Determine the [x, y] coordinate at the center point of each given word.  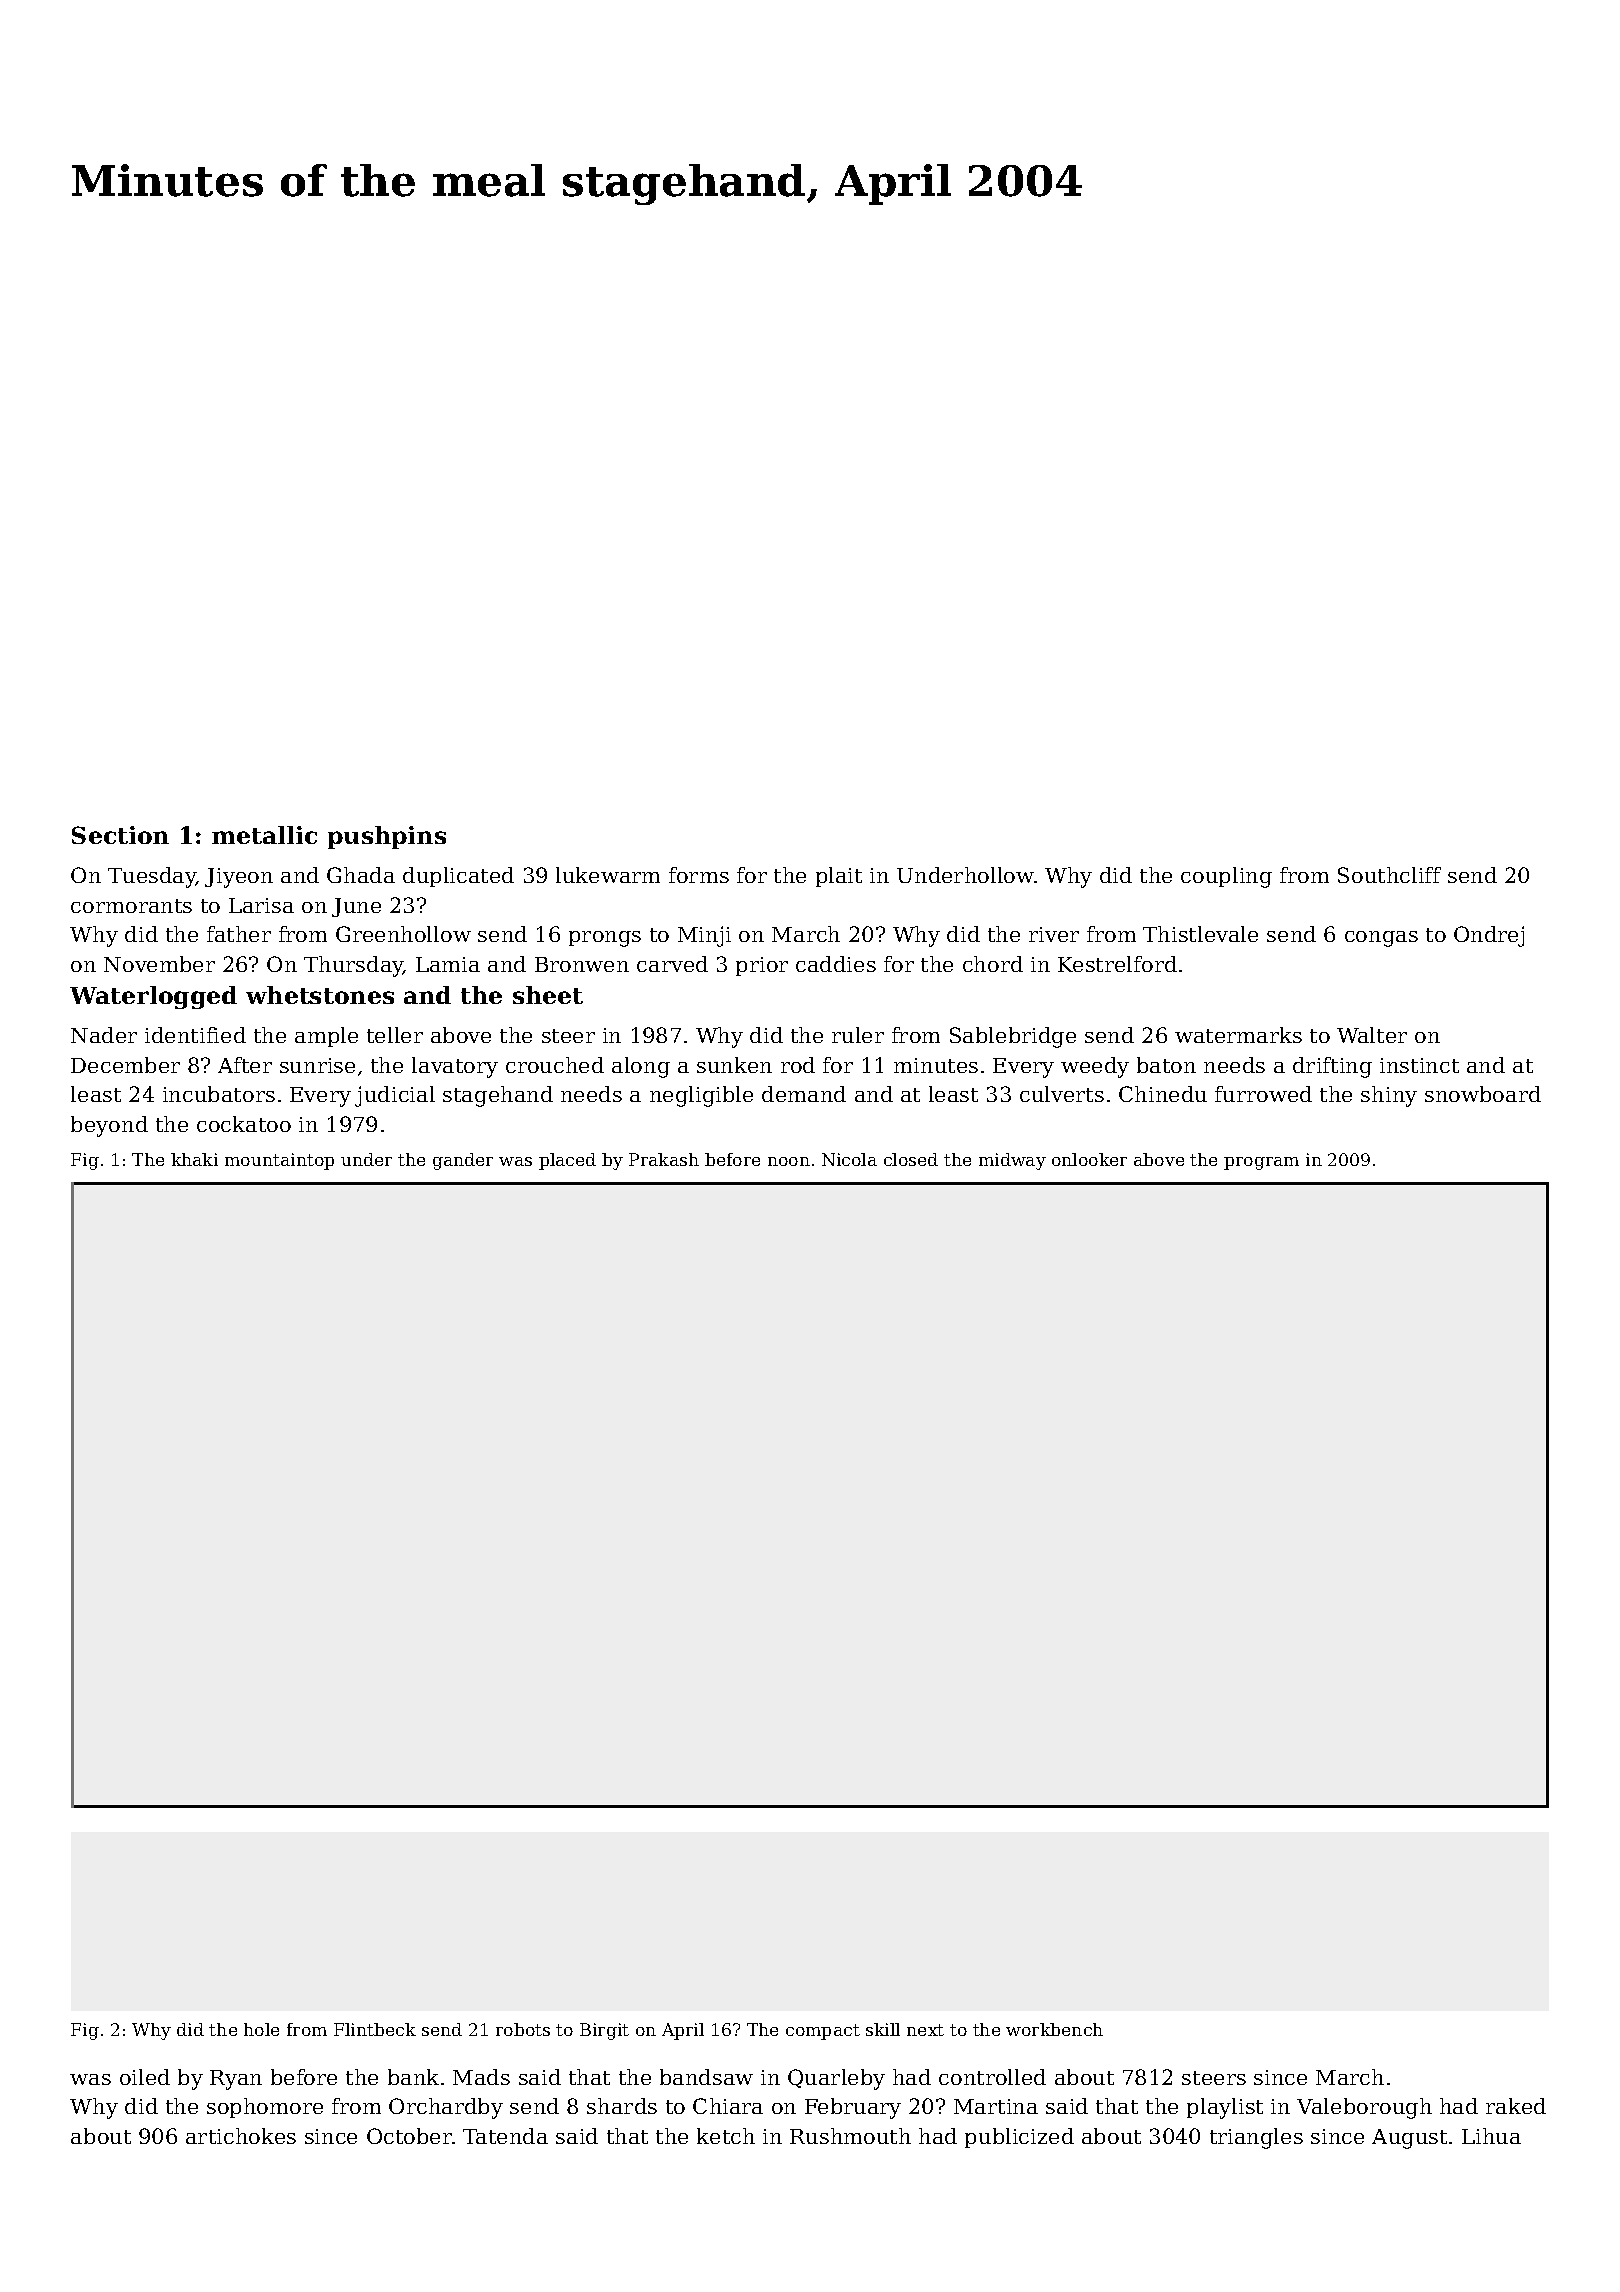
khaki [194, 1159]
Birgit [604, 2031]
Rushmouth [850, 2136]
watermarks [1238, 1035]
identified [195, 1035]
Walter [1372, 1035]
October [409, 2136]
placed [567, 1161]
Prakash [664, 1159]
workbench [1054, 2029]
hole [261, 2029]
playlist [1225, 2108]
